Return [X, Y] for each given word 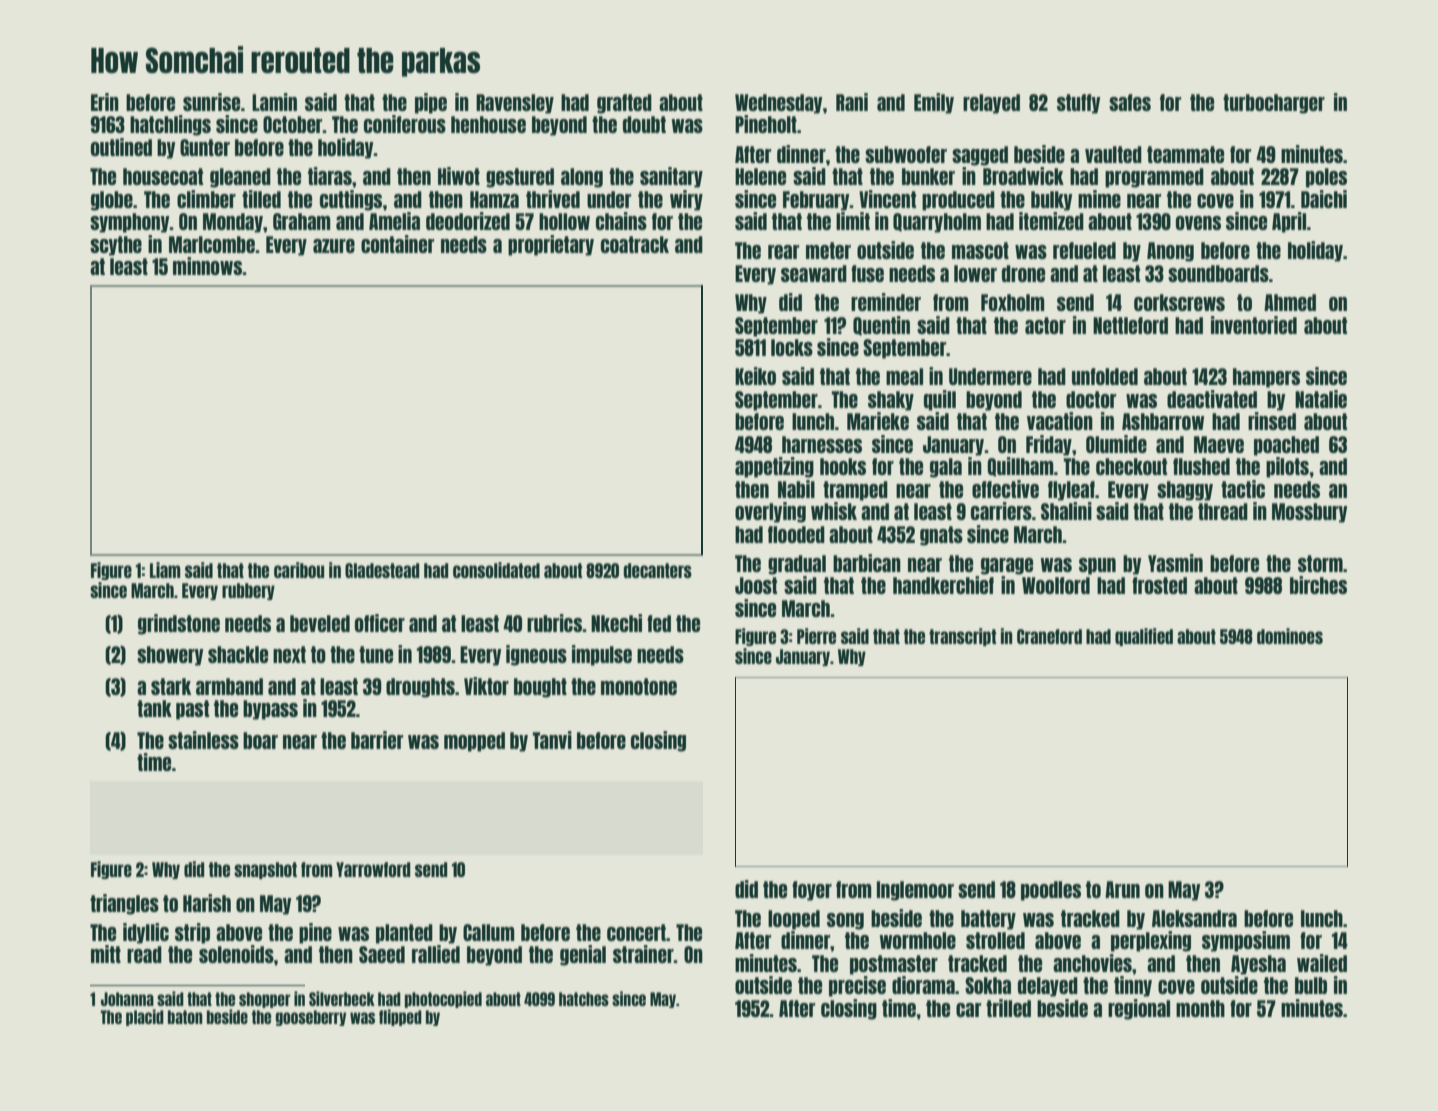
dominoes [1290, 636]
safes [1130, 102]
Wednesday [779, 104]
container [397, 244]
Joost [756, 585]
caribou [299, 570]
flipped [400, 1017]
